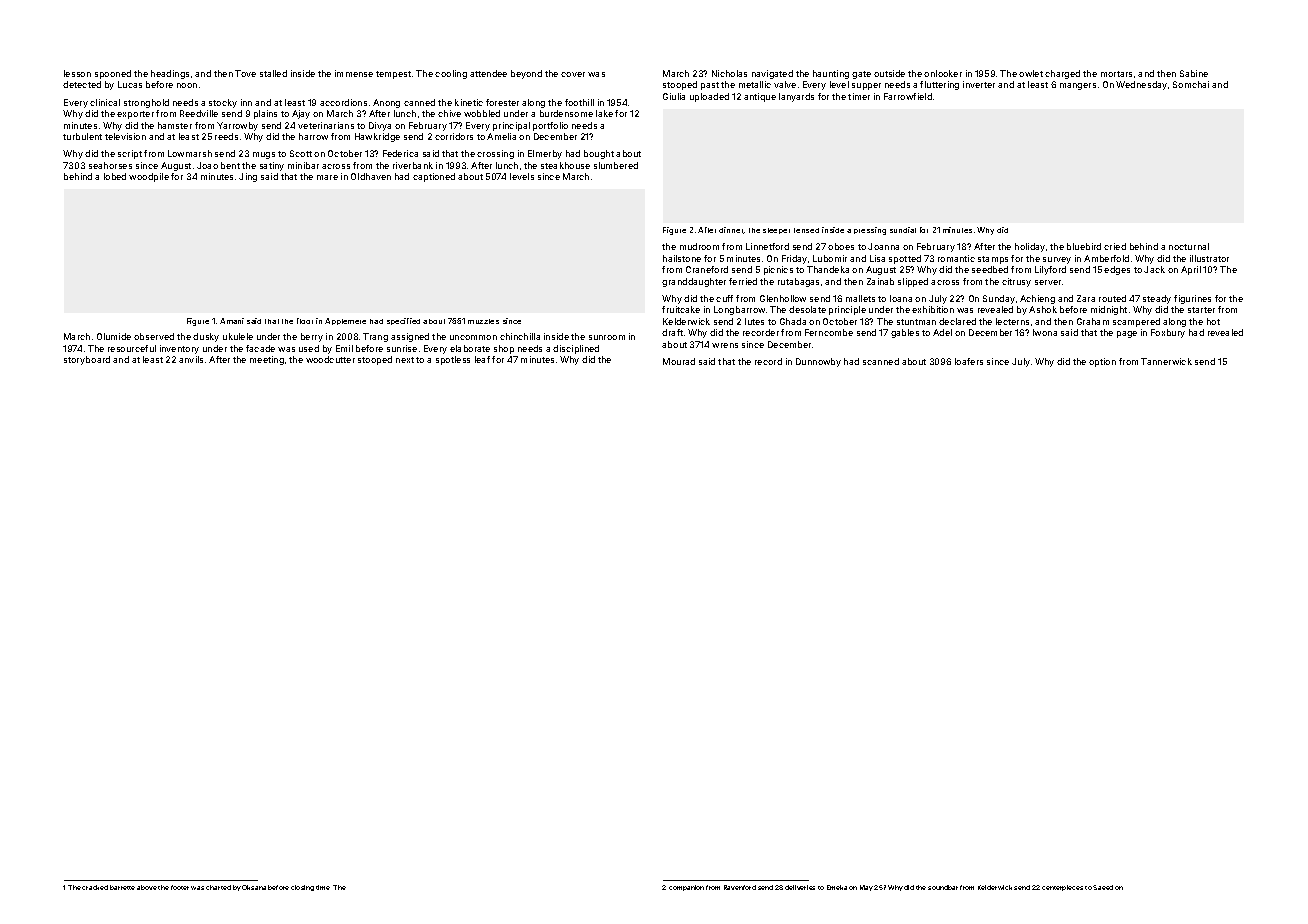 Image resolution: width=1308 pixels, height=924 pixels. What do you see at coordinates (1112, 298) in the page?
I see `routed` at bounding box center [1112, 298].
